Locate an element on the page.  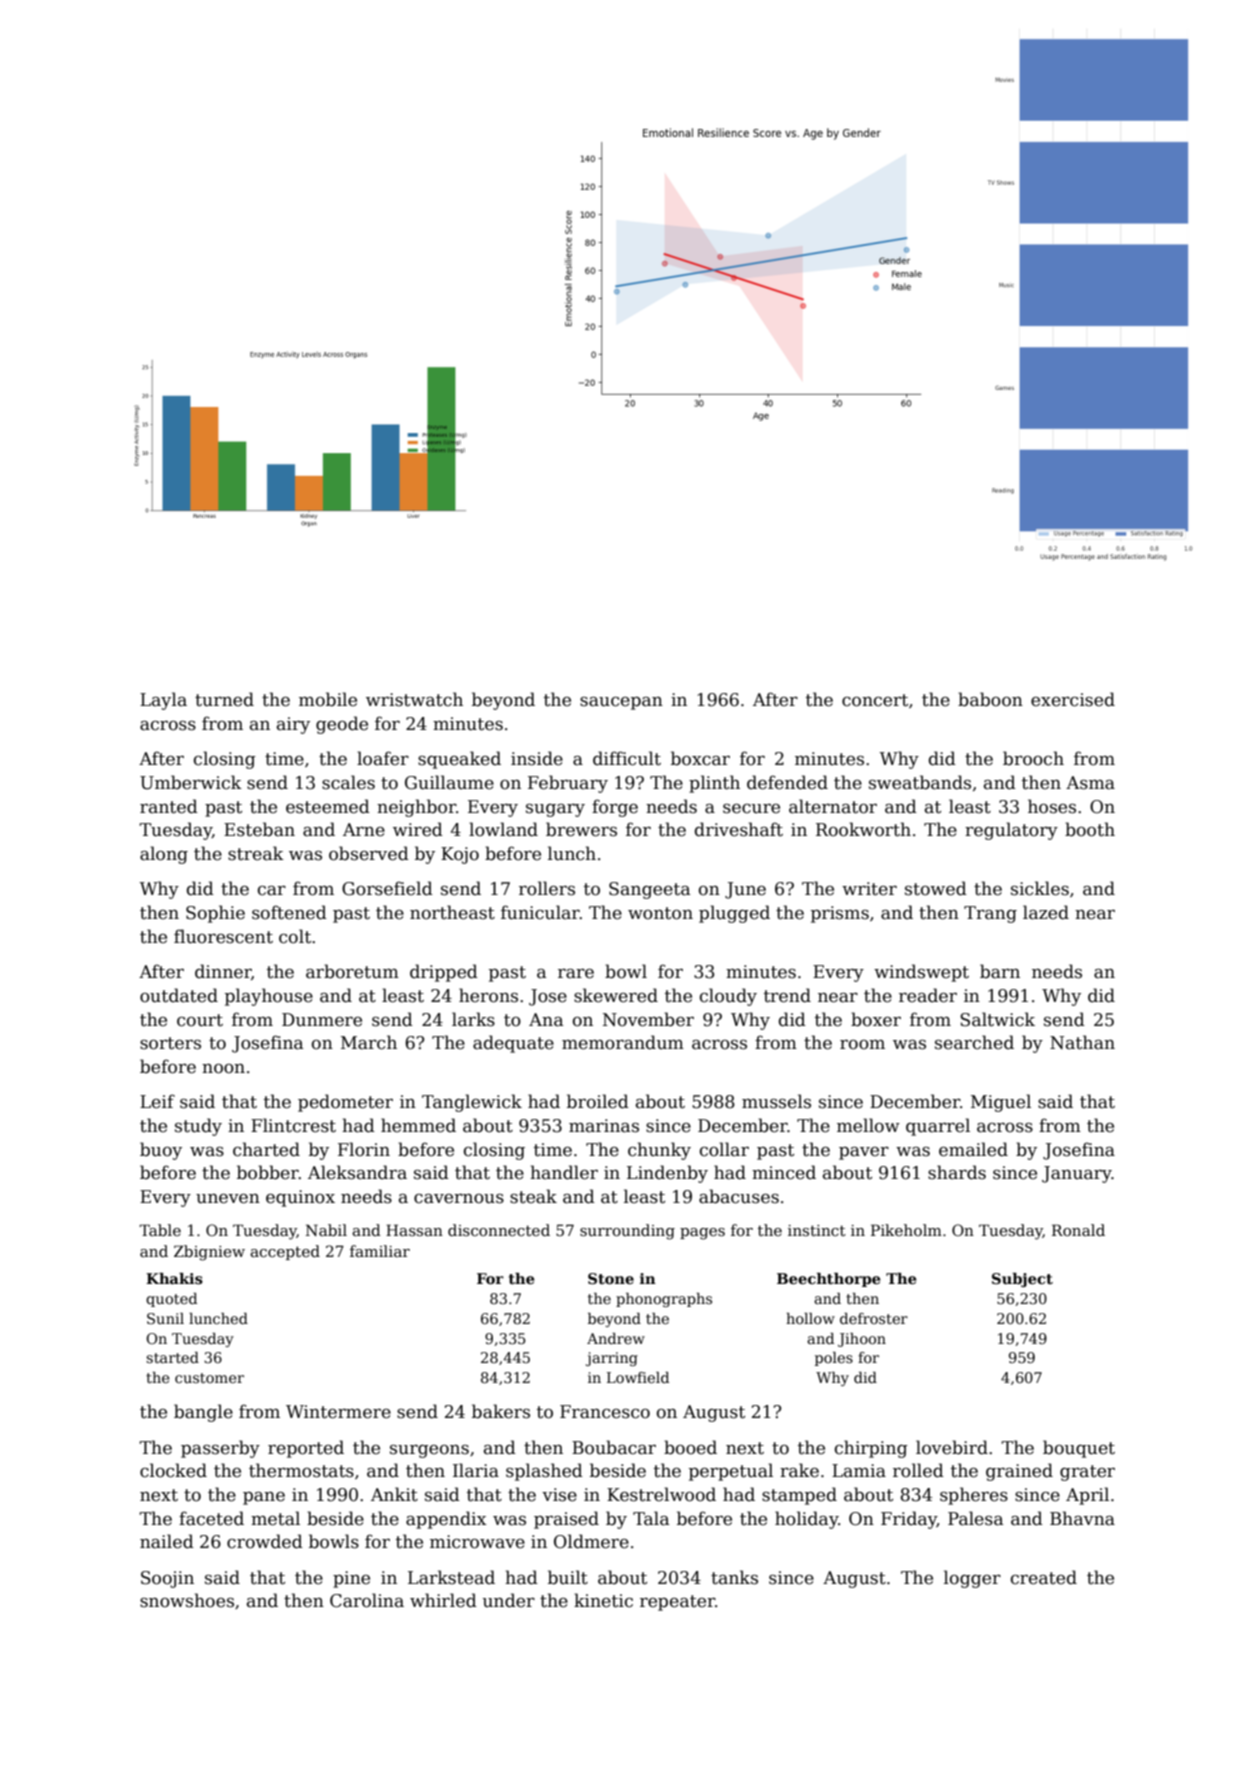
Wintermere is located at coordinates (338, 1412).
